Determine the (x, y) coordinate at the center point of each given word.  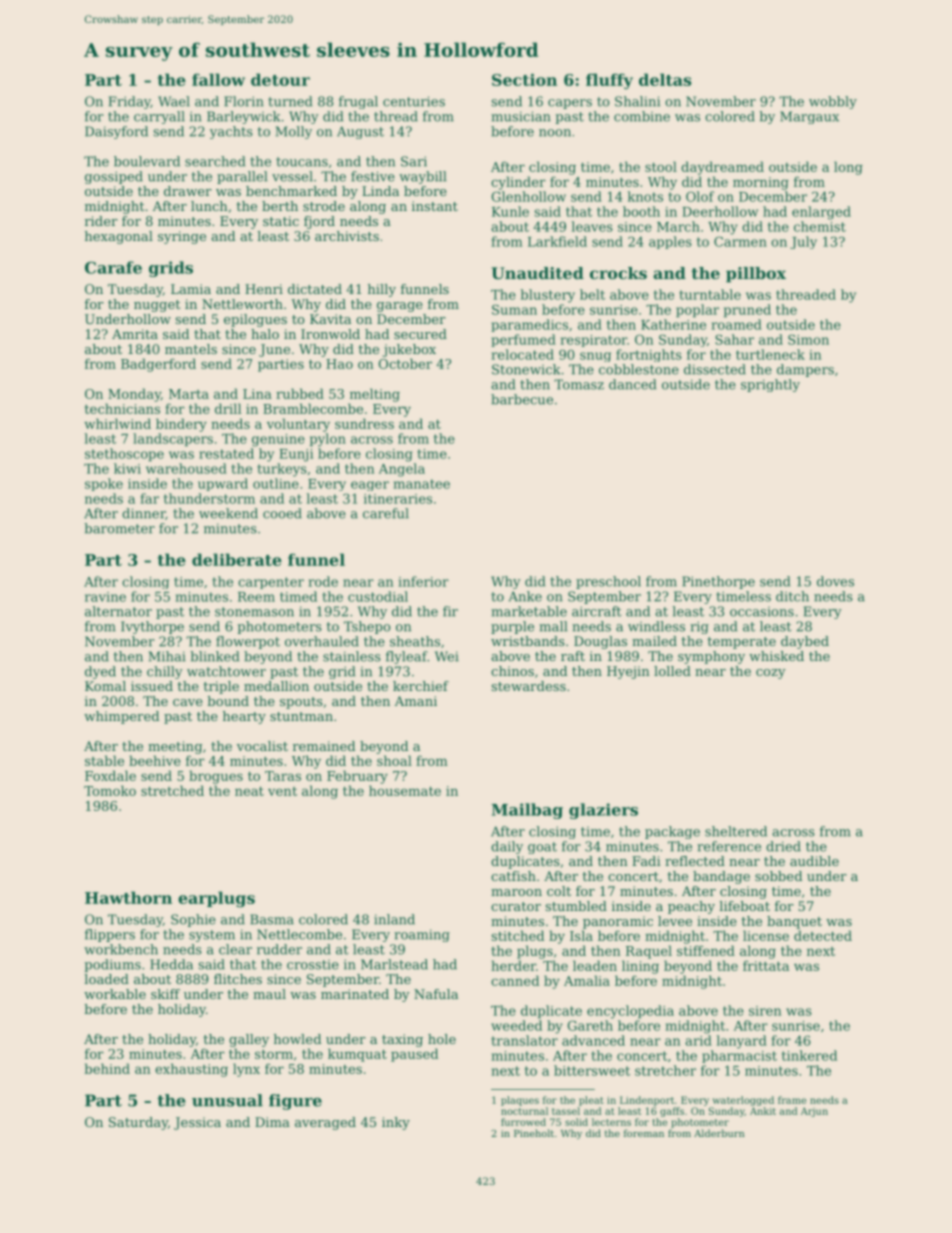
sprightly (770, 385)
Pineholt (534, 1133)
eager (370, 486)
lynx (246, 1070)
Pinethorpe (718, 582)
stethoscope (124, 454)
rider (101, 221)
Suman (514, 309)
